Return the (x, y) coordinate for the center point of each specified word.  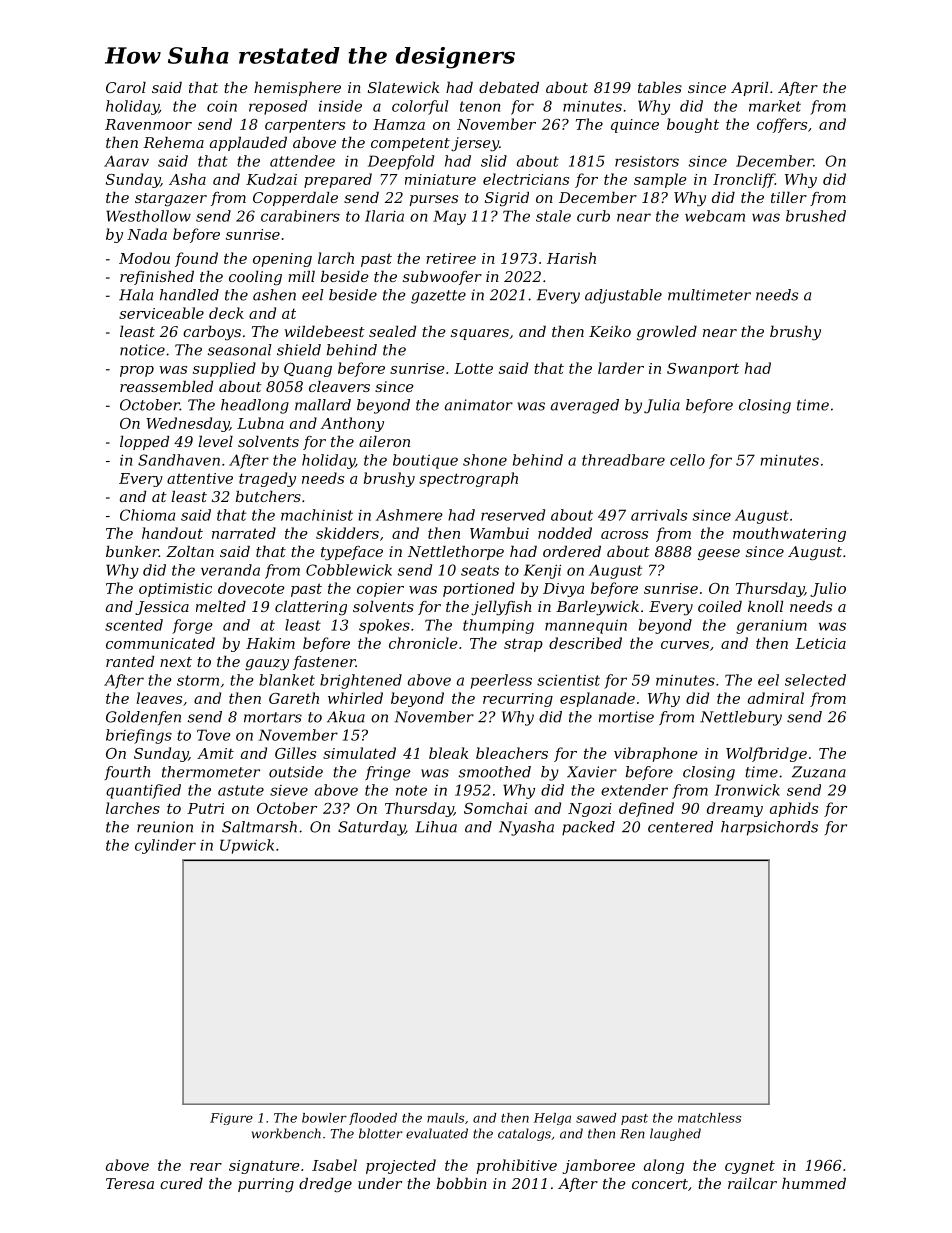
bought (693, 125)
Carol (126, 87)
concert (660, 1184)
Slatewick (403, 87)
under (380, 1183)
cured (181, 1183)
